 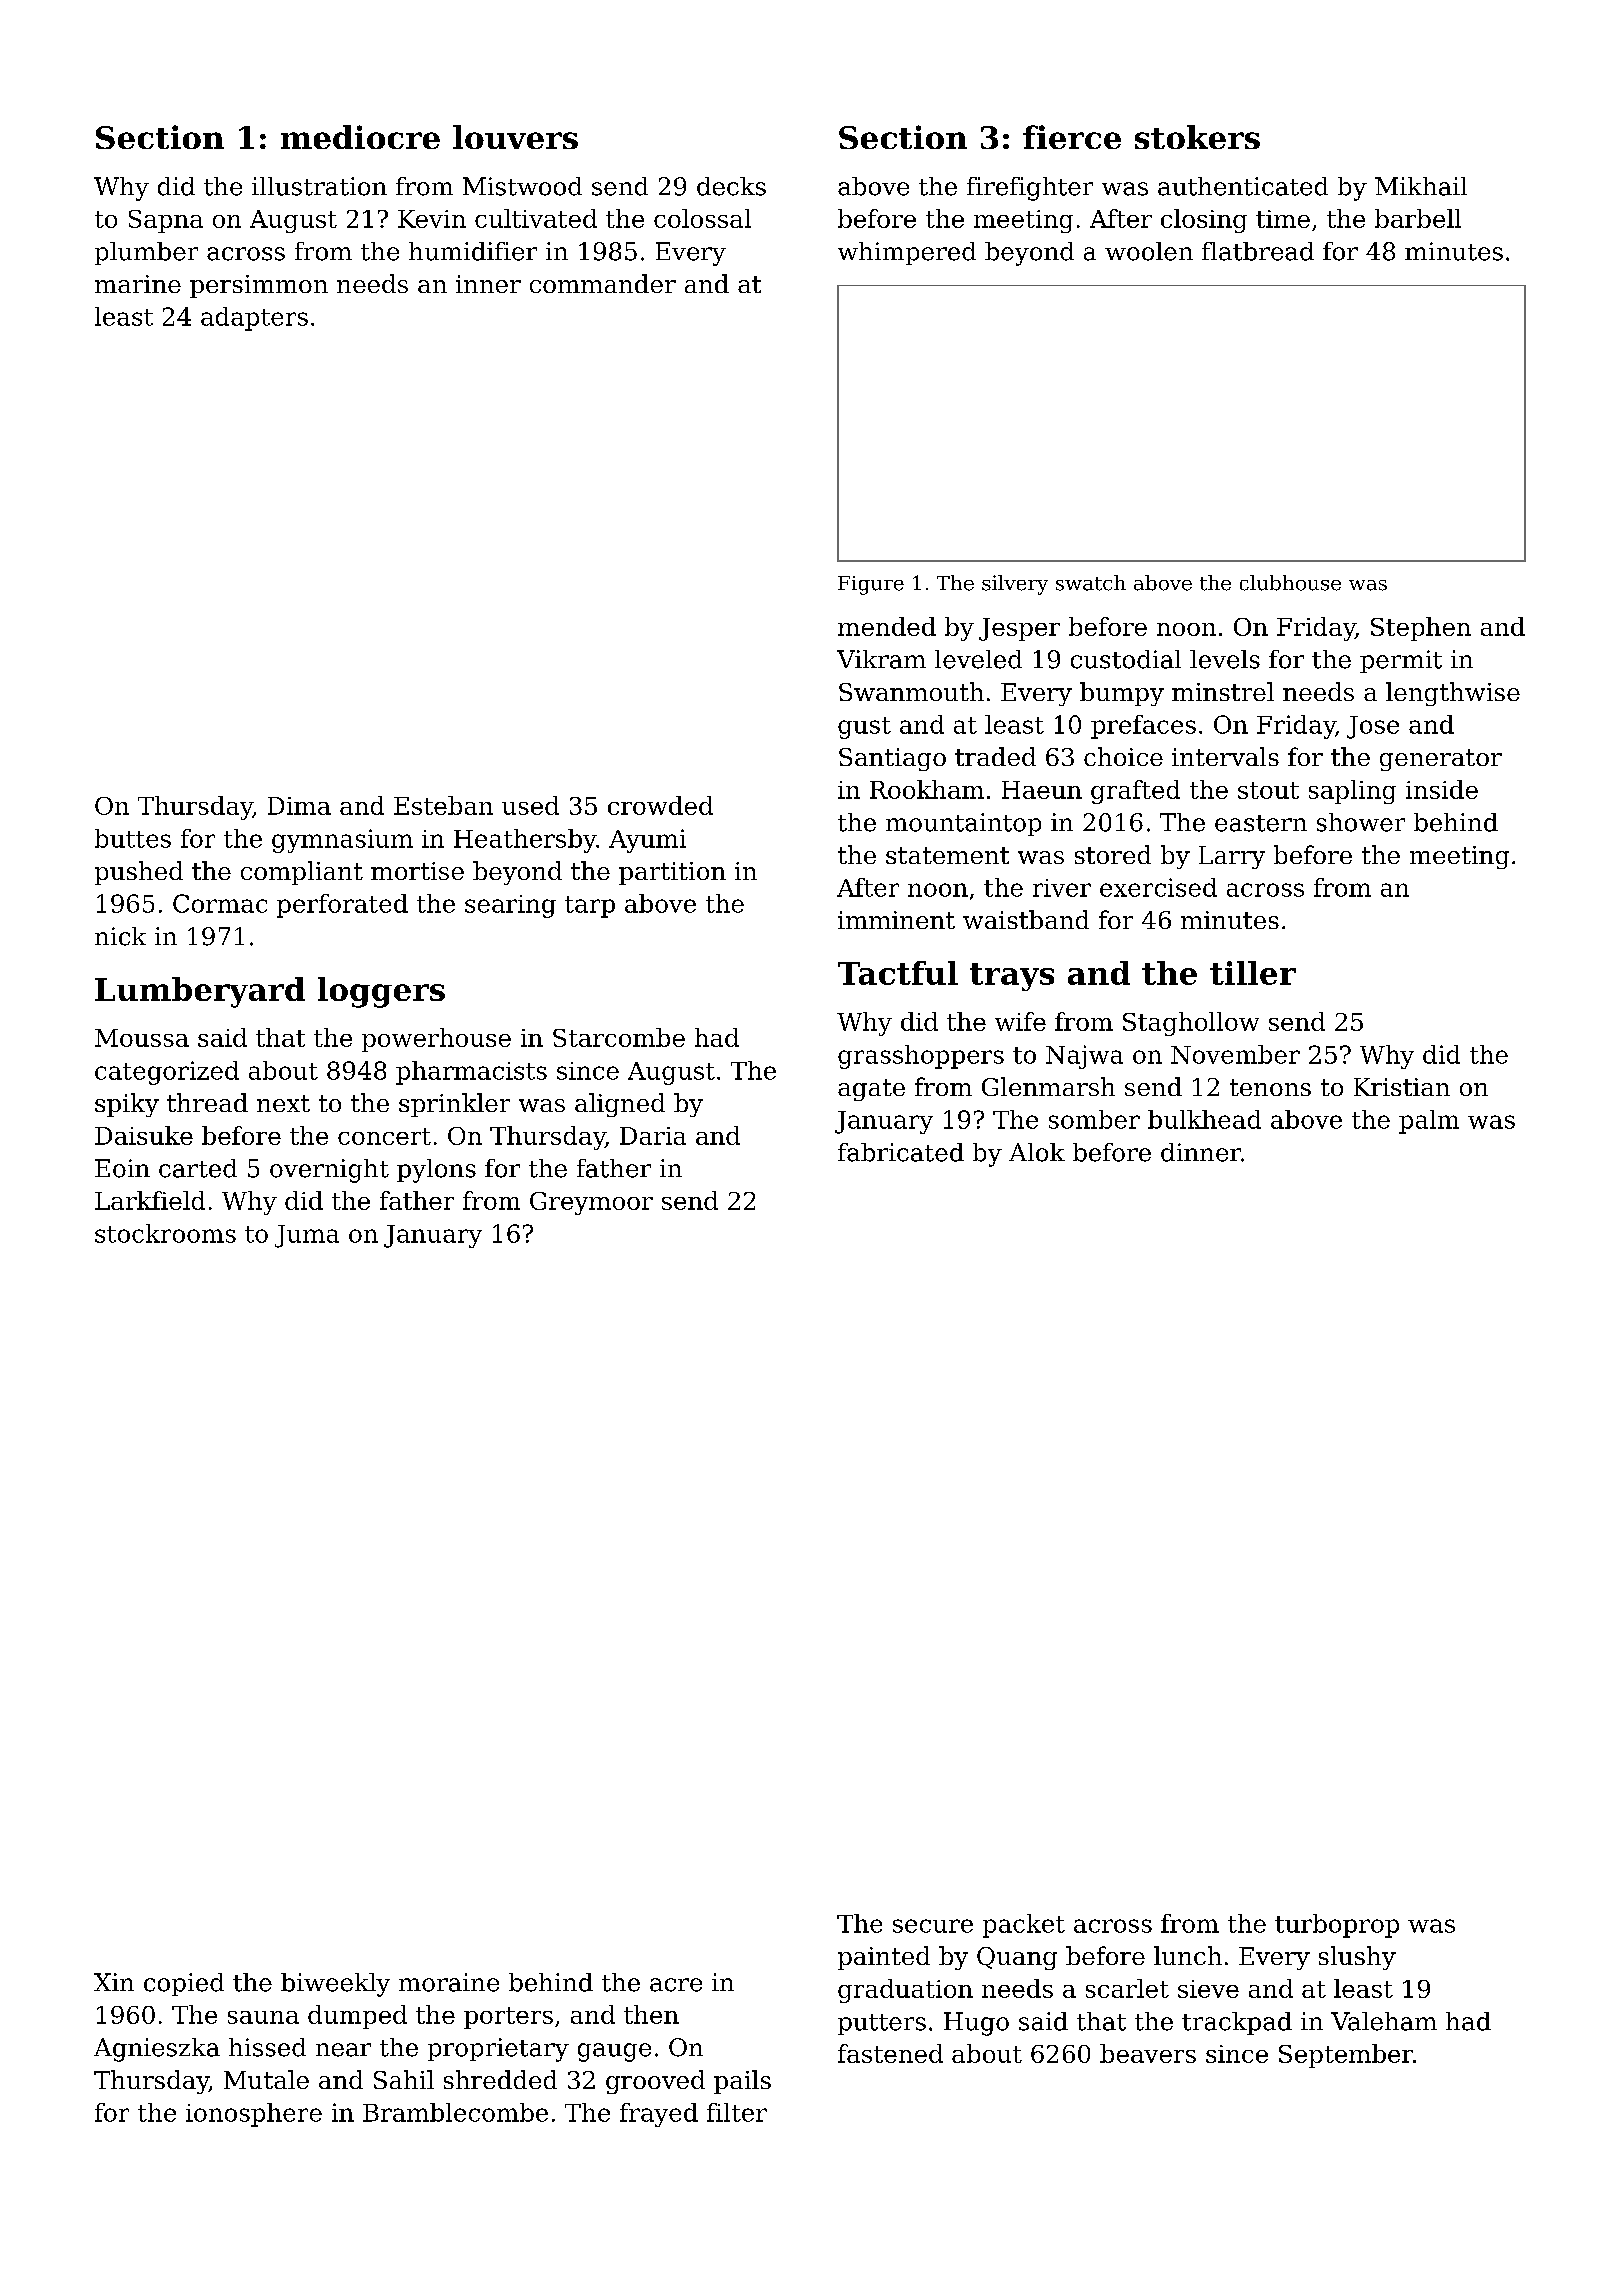 I want to click on acre, so click(x=676, y=1985).
